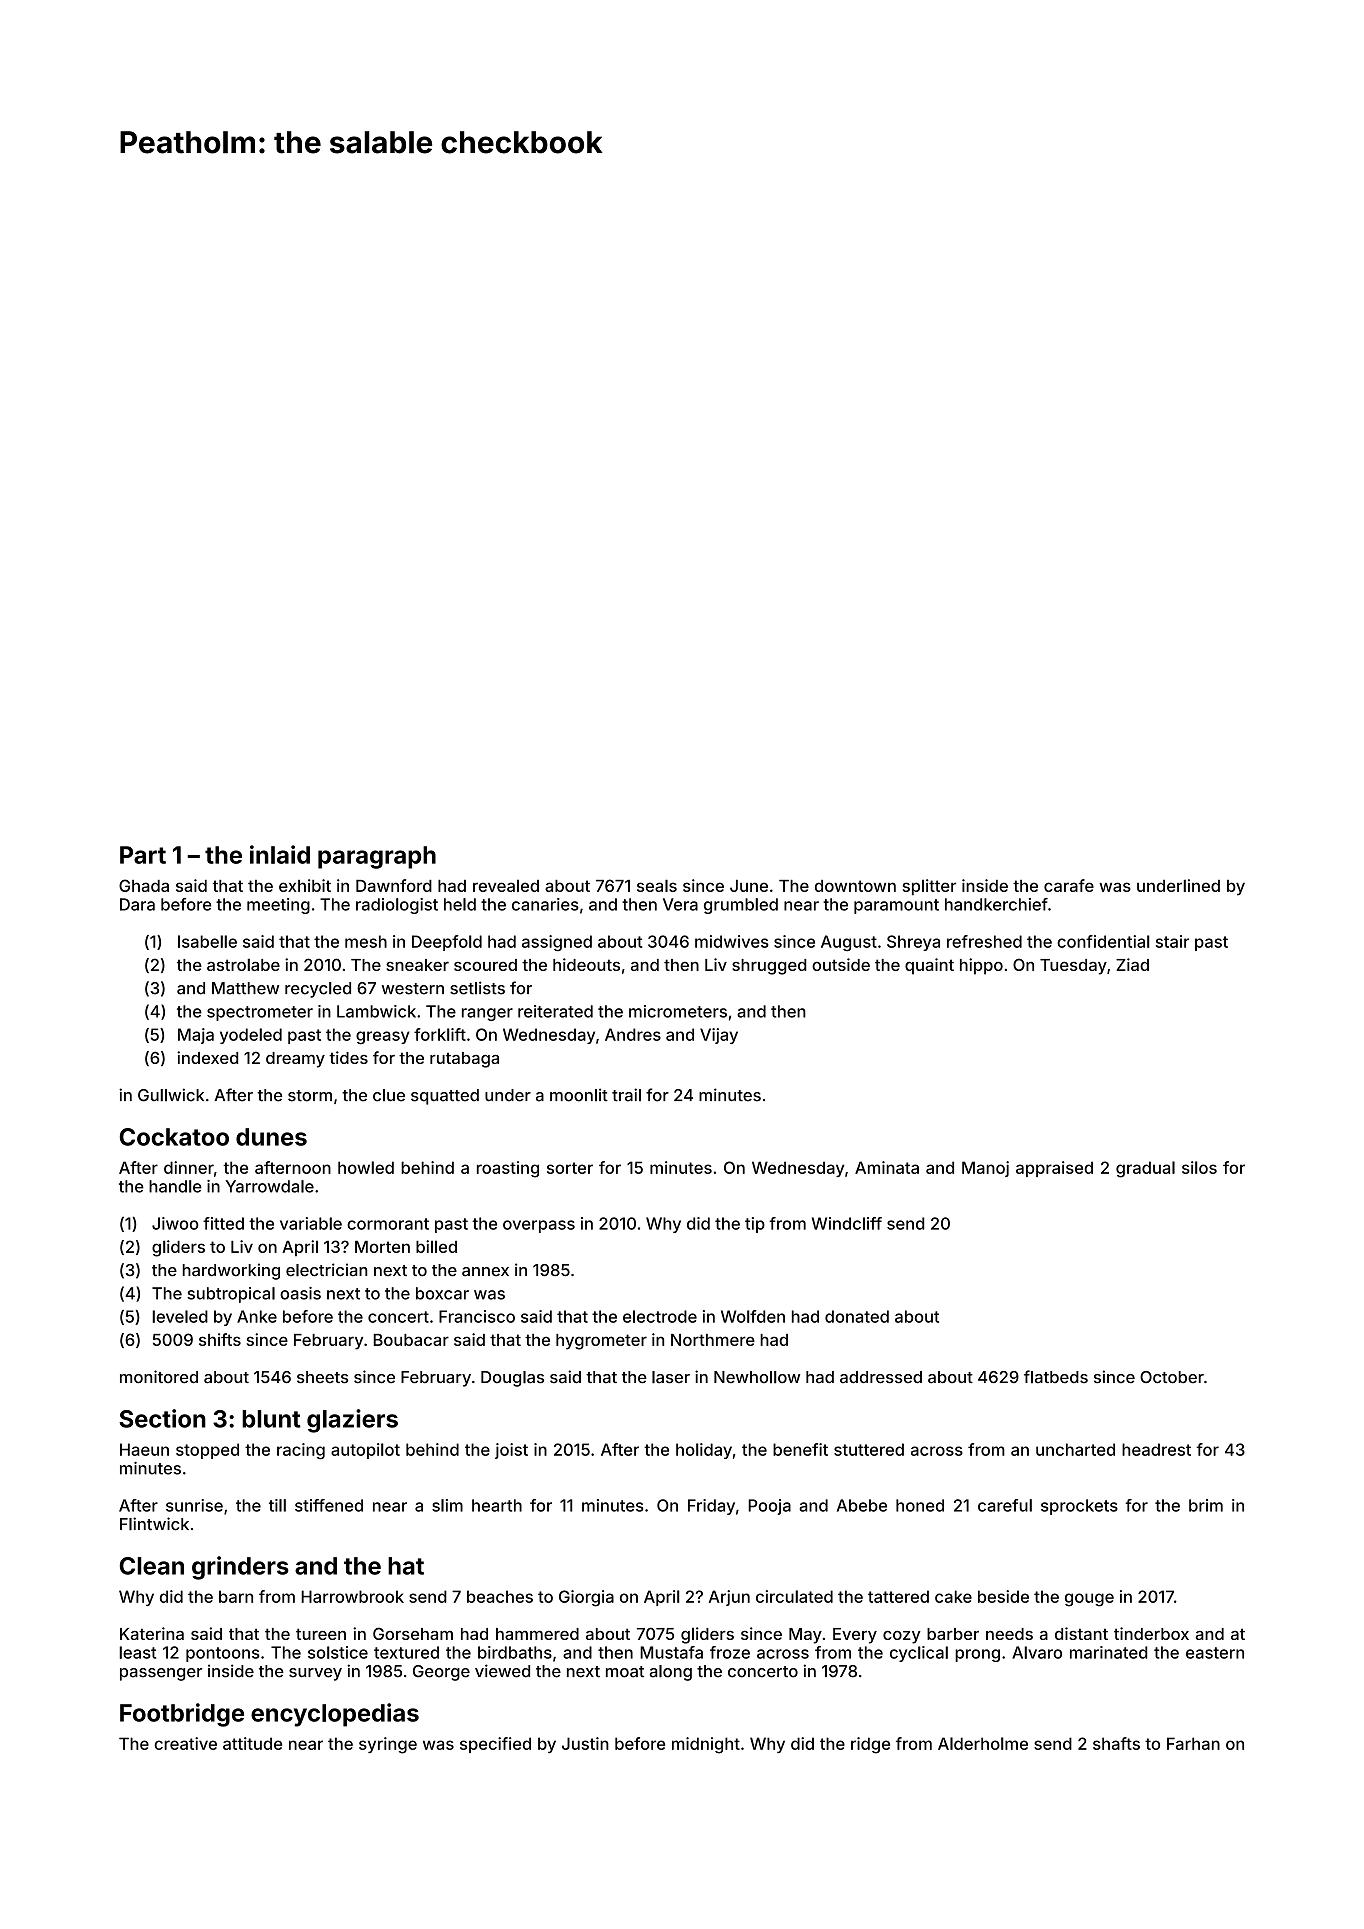  What do you see at coordinates (1156, 1449) in the screenshot?
I see `headrest` at bounding box center [1156, 1449].
